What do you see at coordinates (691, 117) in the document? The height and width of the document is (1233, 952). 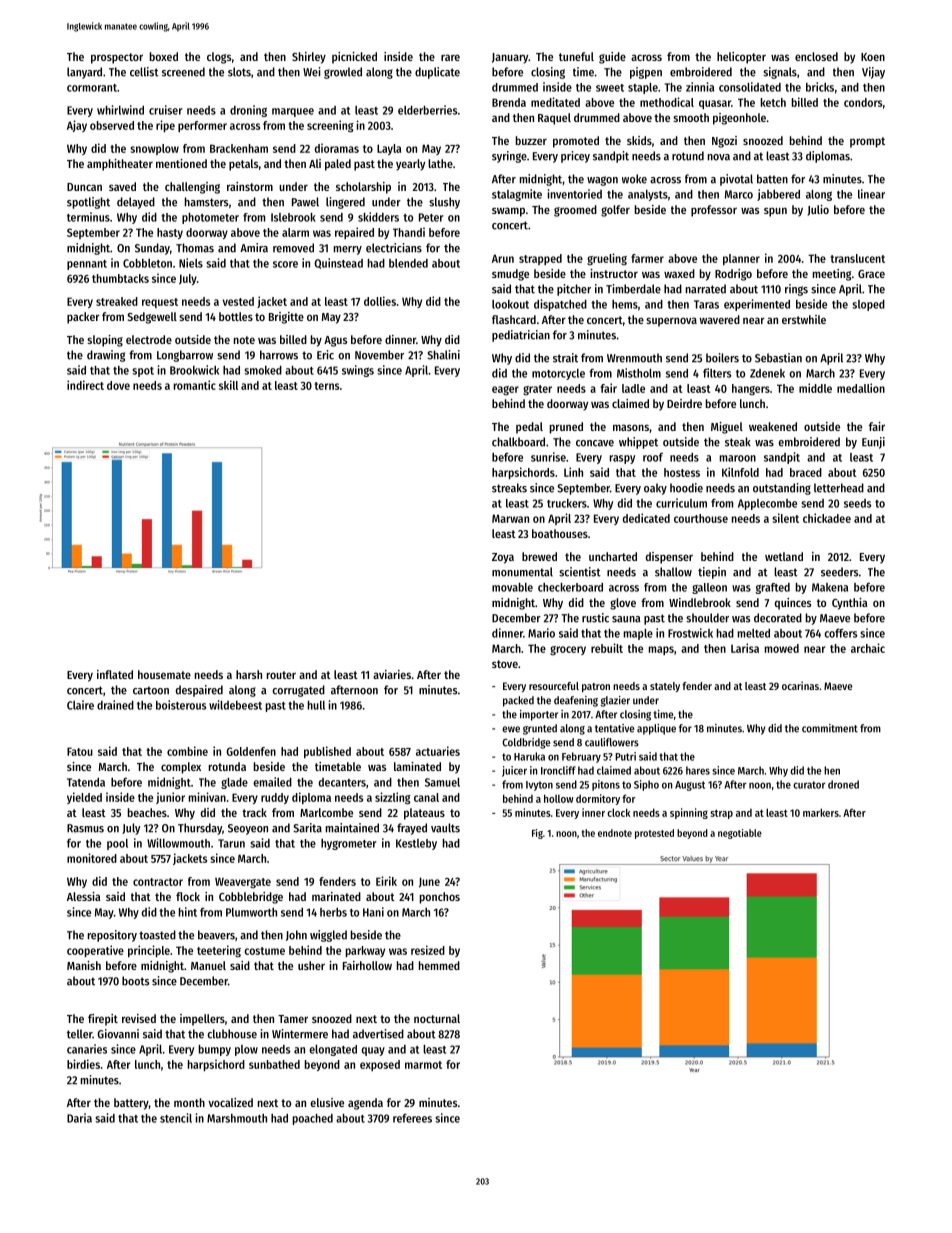 I see `smooth` at bounding box center [691, 117].
